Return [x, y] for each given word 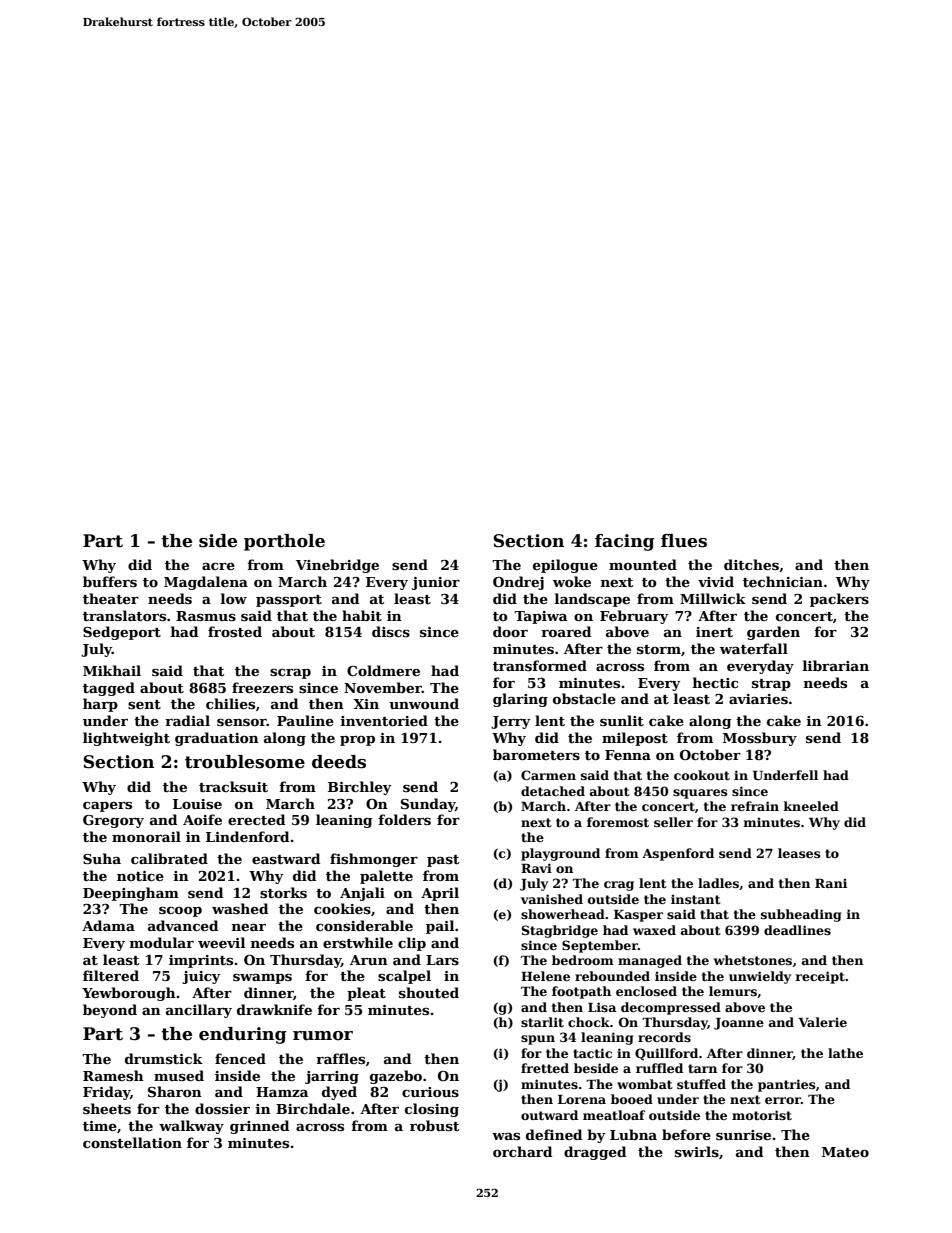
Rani [831, 883]
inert [714, 632]
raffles [340, 1058]
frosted [235, 631]
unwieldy [760, 977]
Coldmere [383, 670]
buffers [110, 581]
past [443, 861]
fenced [240, 1058]
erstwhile [358, 942]
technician [783, 581]
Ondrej [518, 583]
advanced [183, 925]
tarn [702, 1068]
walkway [191, 1127]
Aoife [202, 819]
